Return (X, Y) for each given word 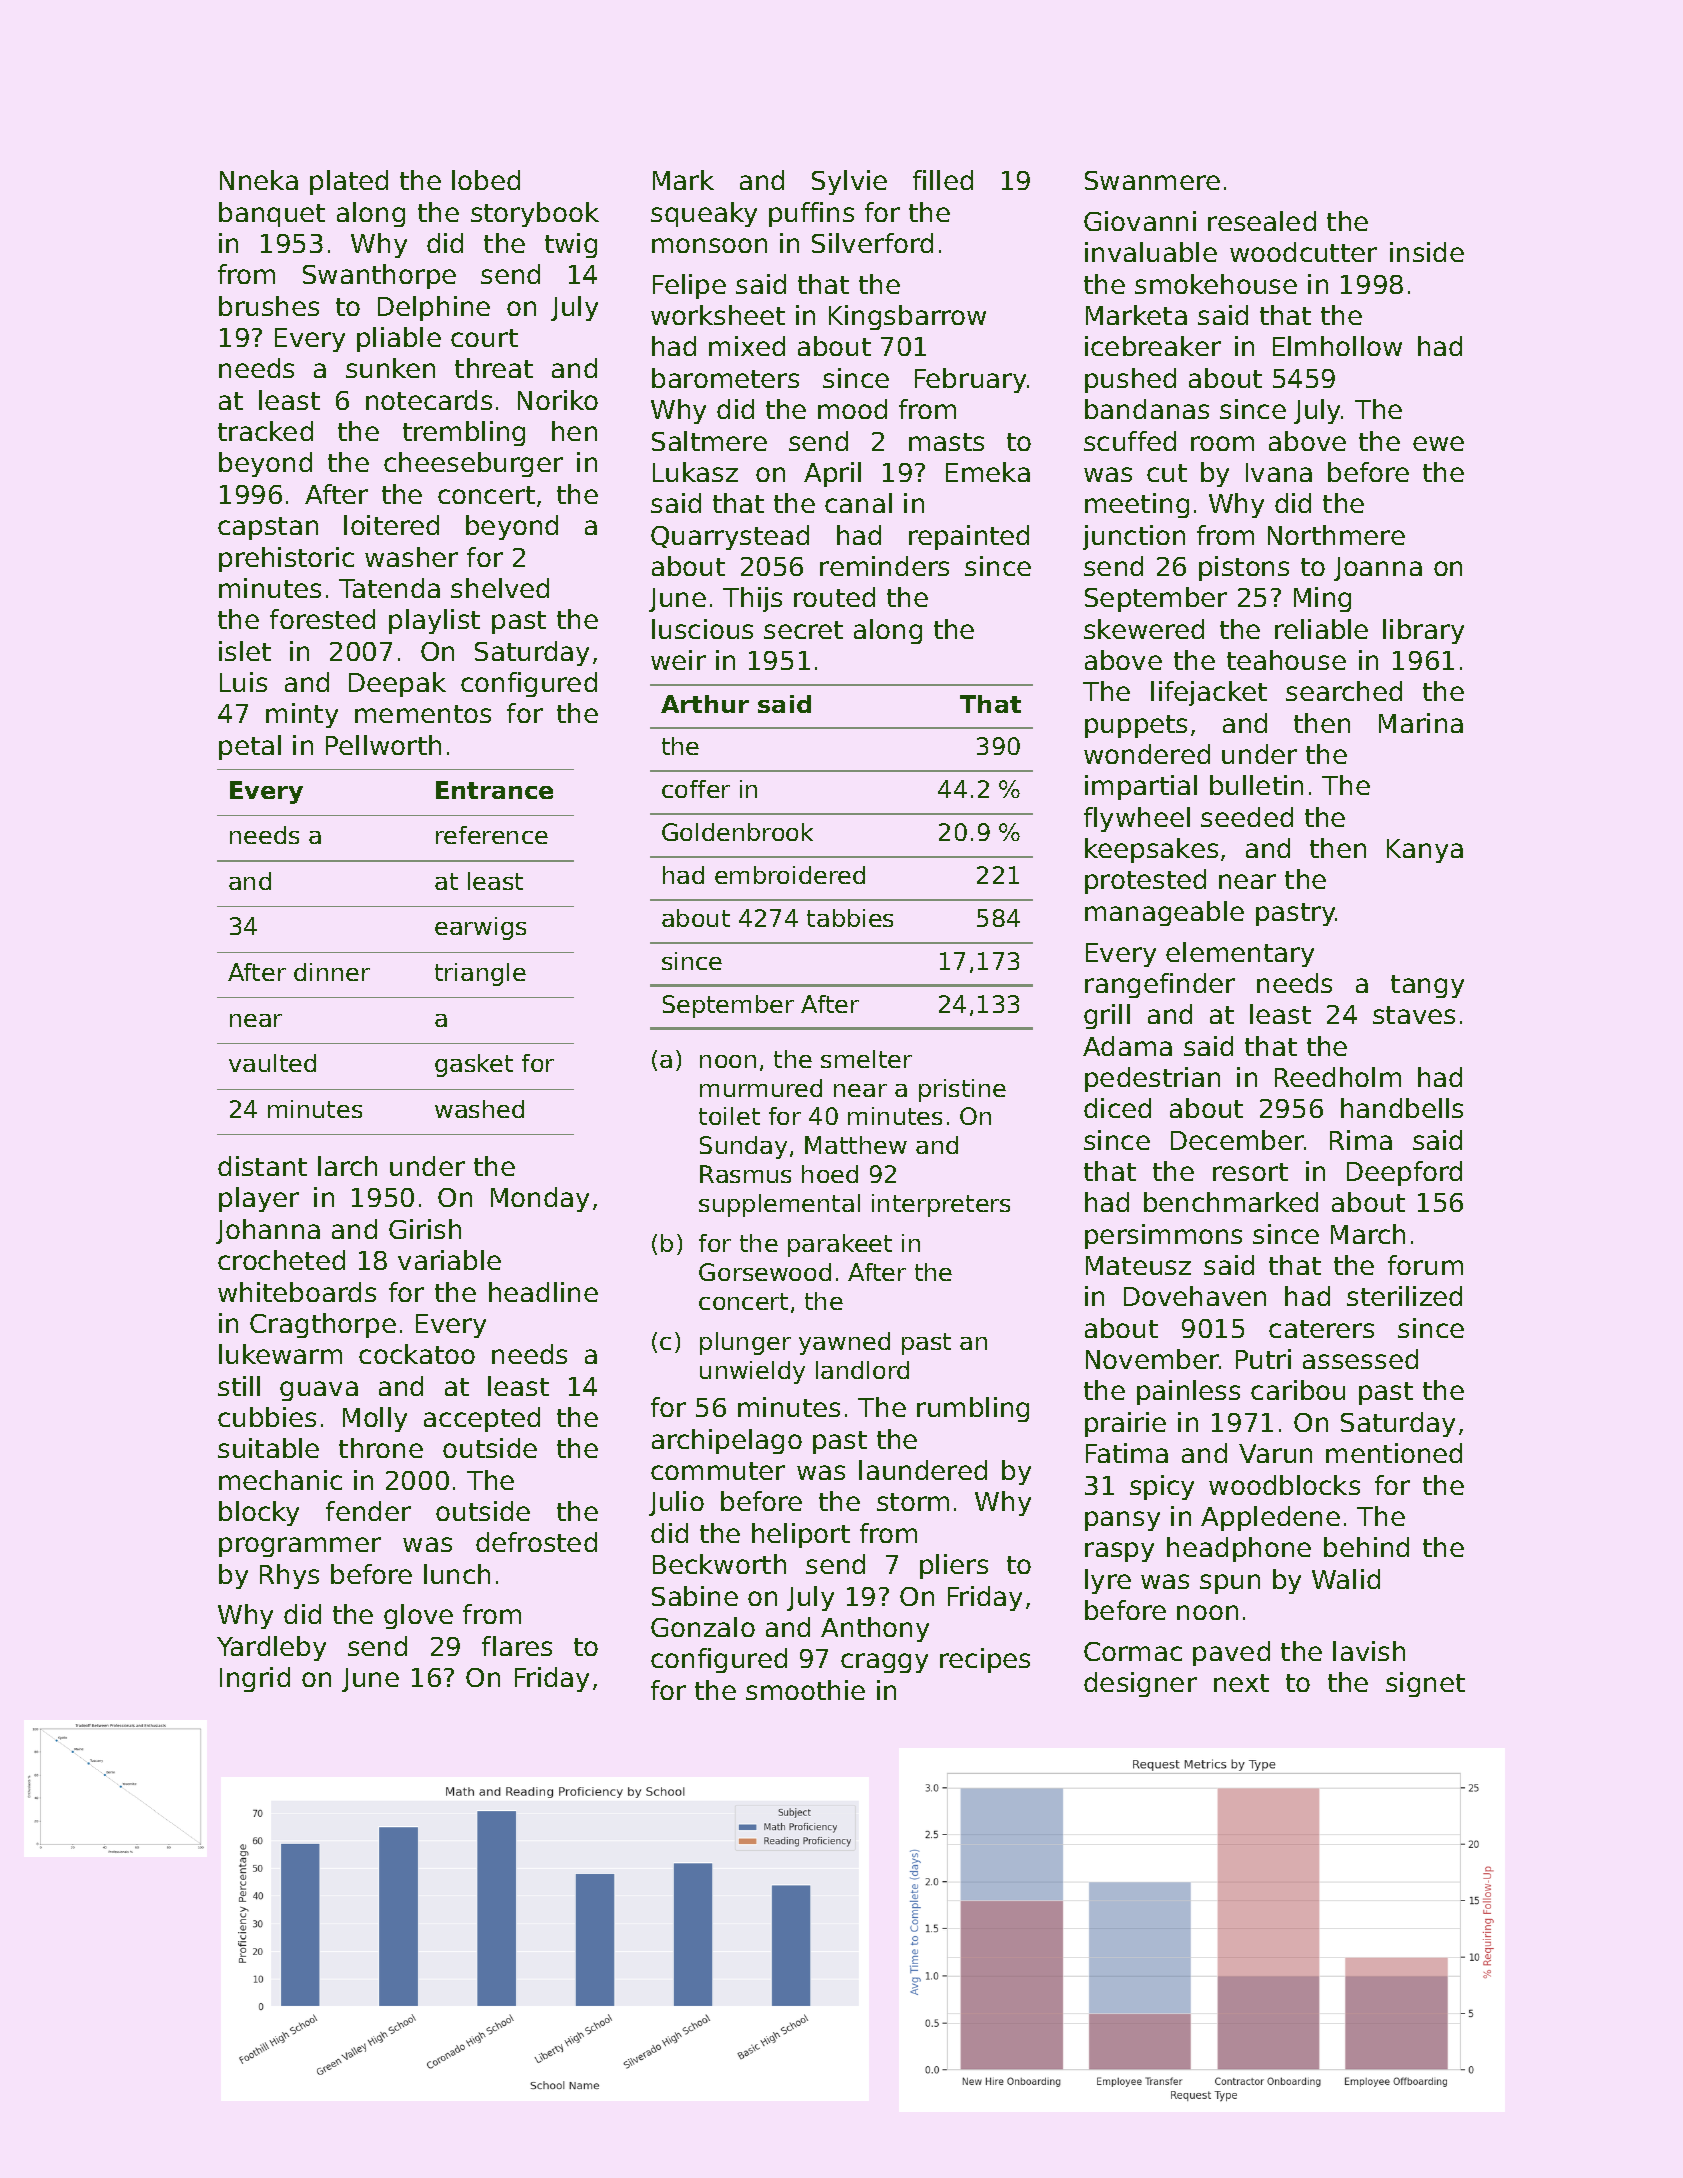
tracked (265, 431)
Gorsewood (765, 1272)
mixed (747, 346)
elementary (1240, 954)
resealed (1262, 221)
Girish (425, 1229)
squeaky (704, 214)
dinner (332, 972)
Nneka (259, 180)
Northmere (1336, 535)
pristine (962, 1090)
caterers (1321, 1329)
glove (418, 1616)
